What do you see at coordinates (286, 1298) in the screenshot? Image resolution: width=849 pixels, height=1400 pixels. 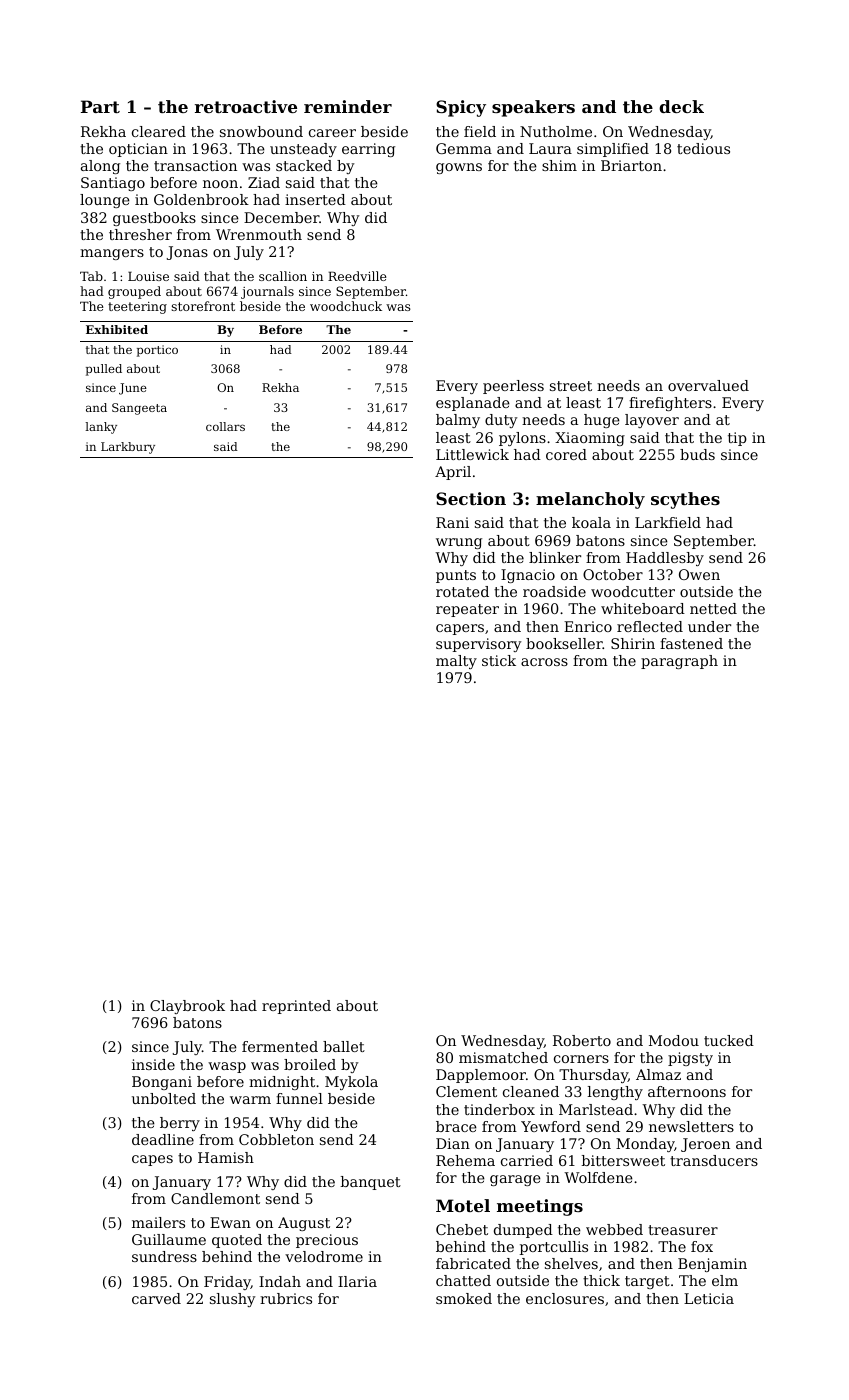 I see `rubrics` at bounding box center [286, 1298].
